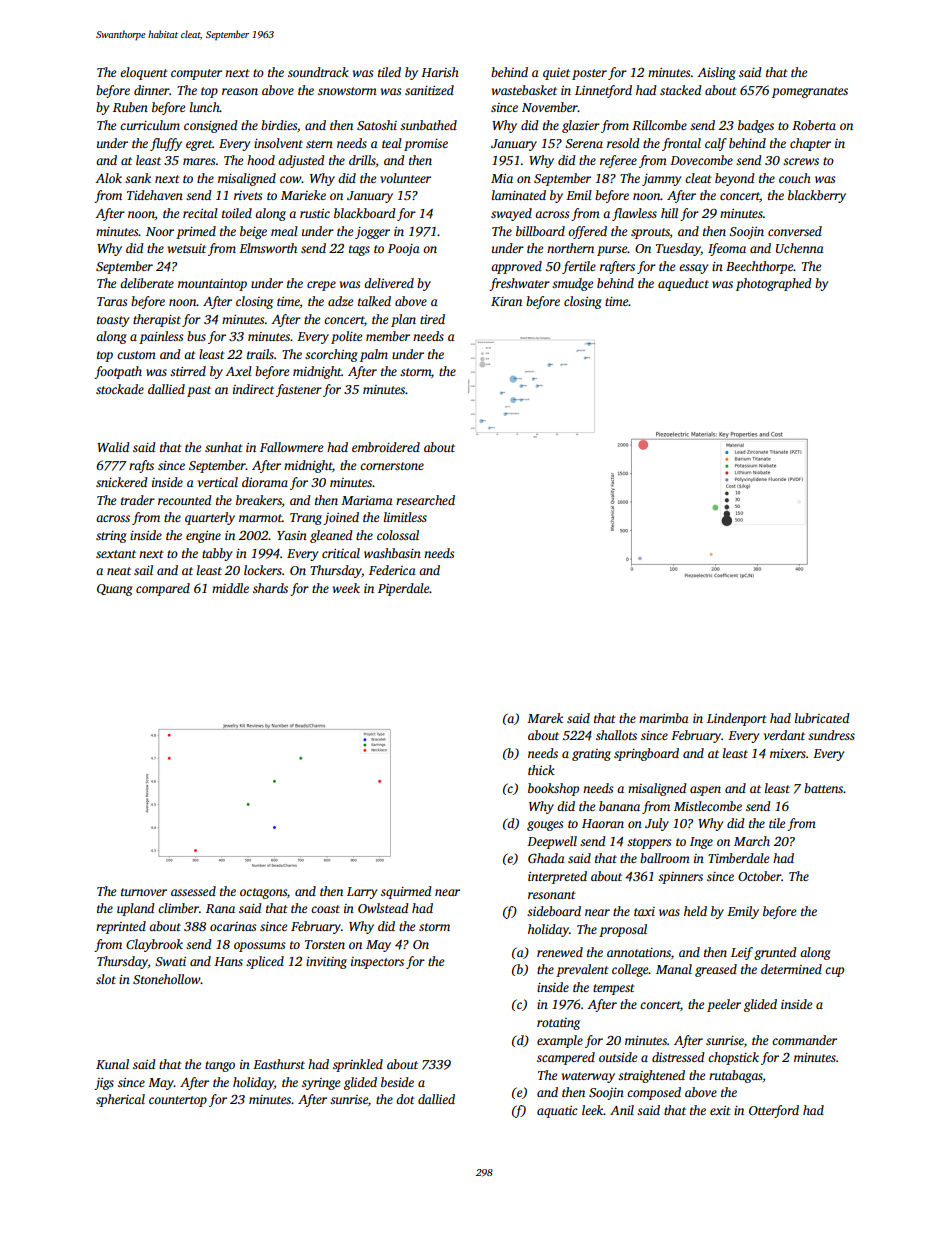  What do you see at coordinates (545, 718) in the screenshot?
I see `Marek` at bounding box center [545, 718].
